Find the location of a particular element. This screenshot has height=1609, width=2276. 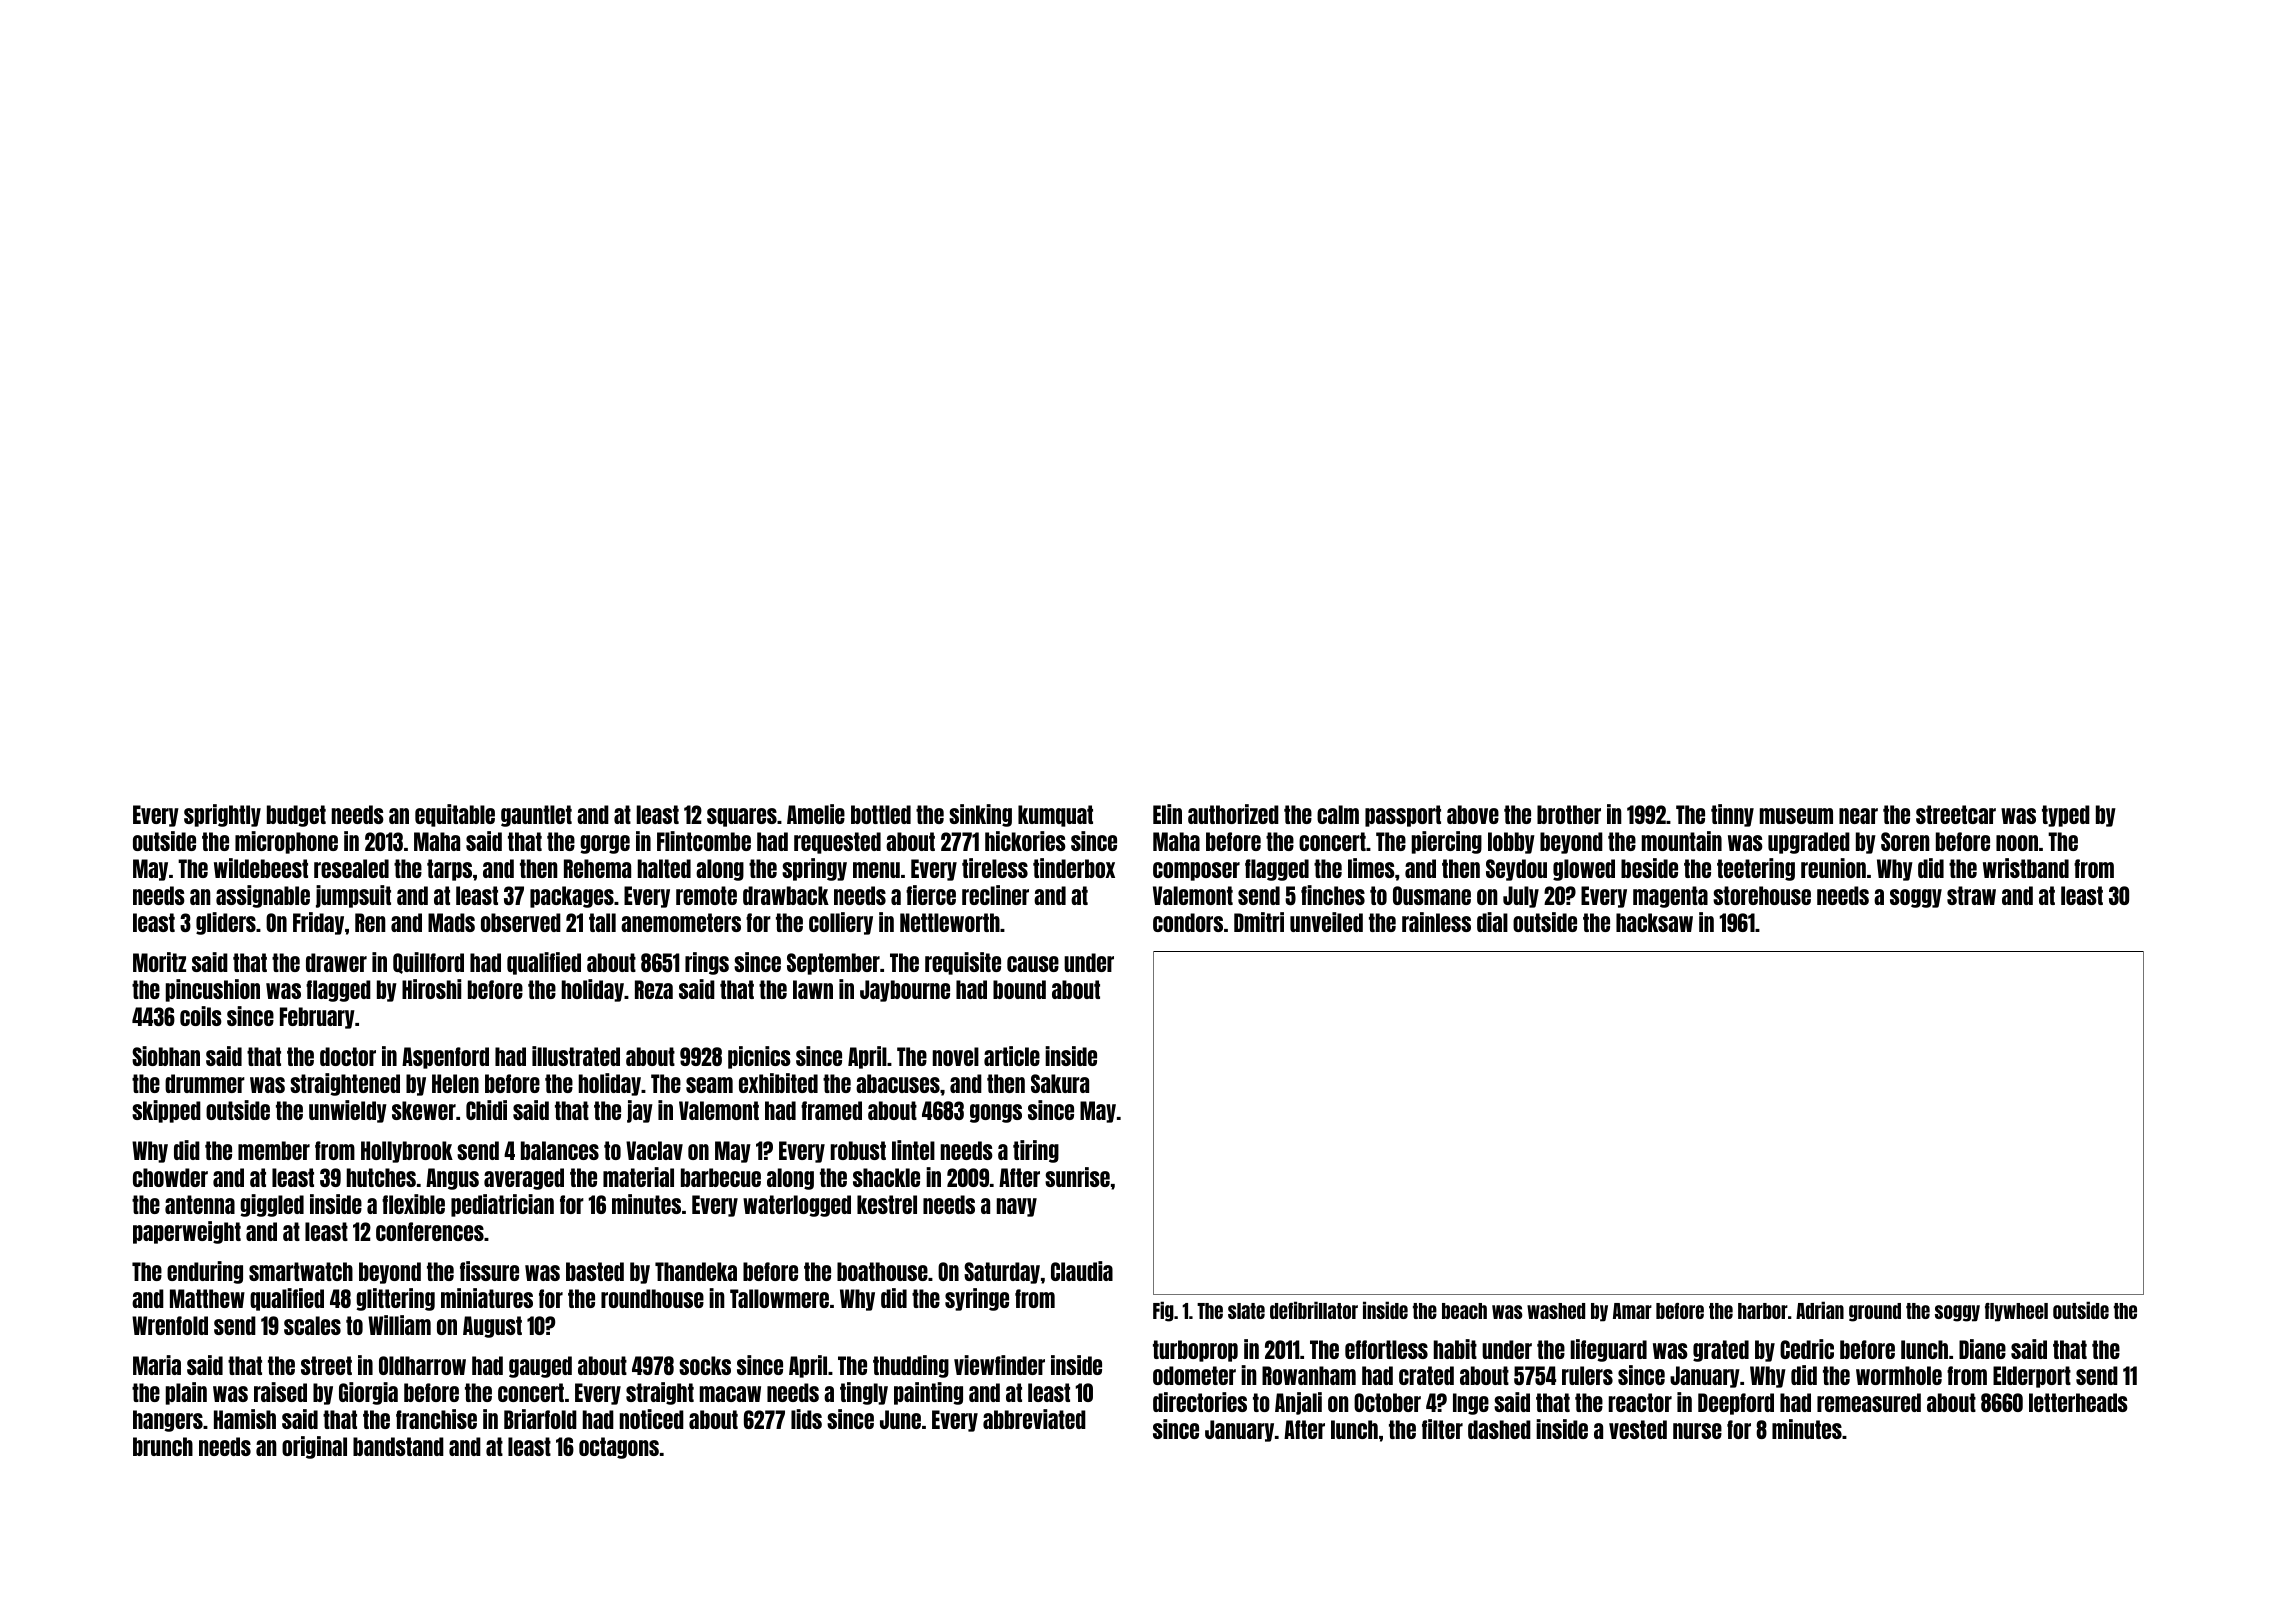

bottled is located at coordinates (881, 814).
